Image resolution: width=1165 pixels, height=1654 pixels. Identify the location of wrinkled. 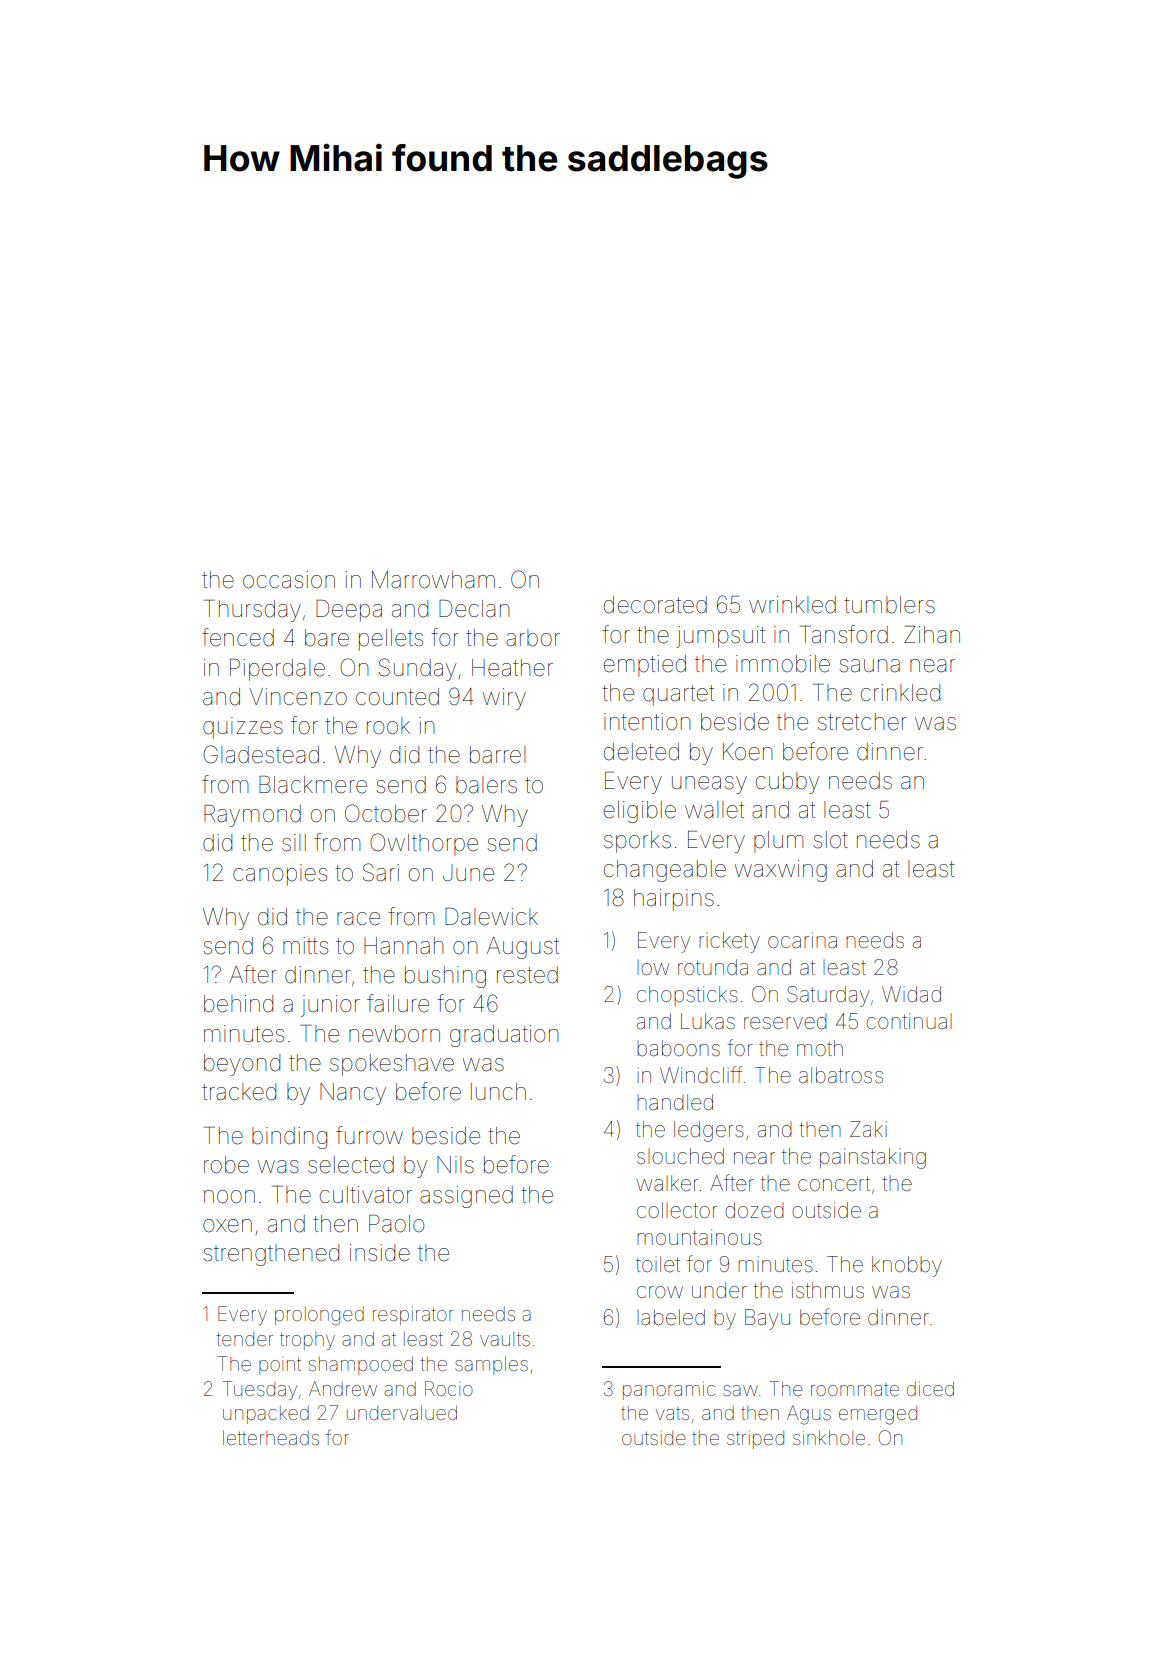
(792, 605).
